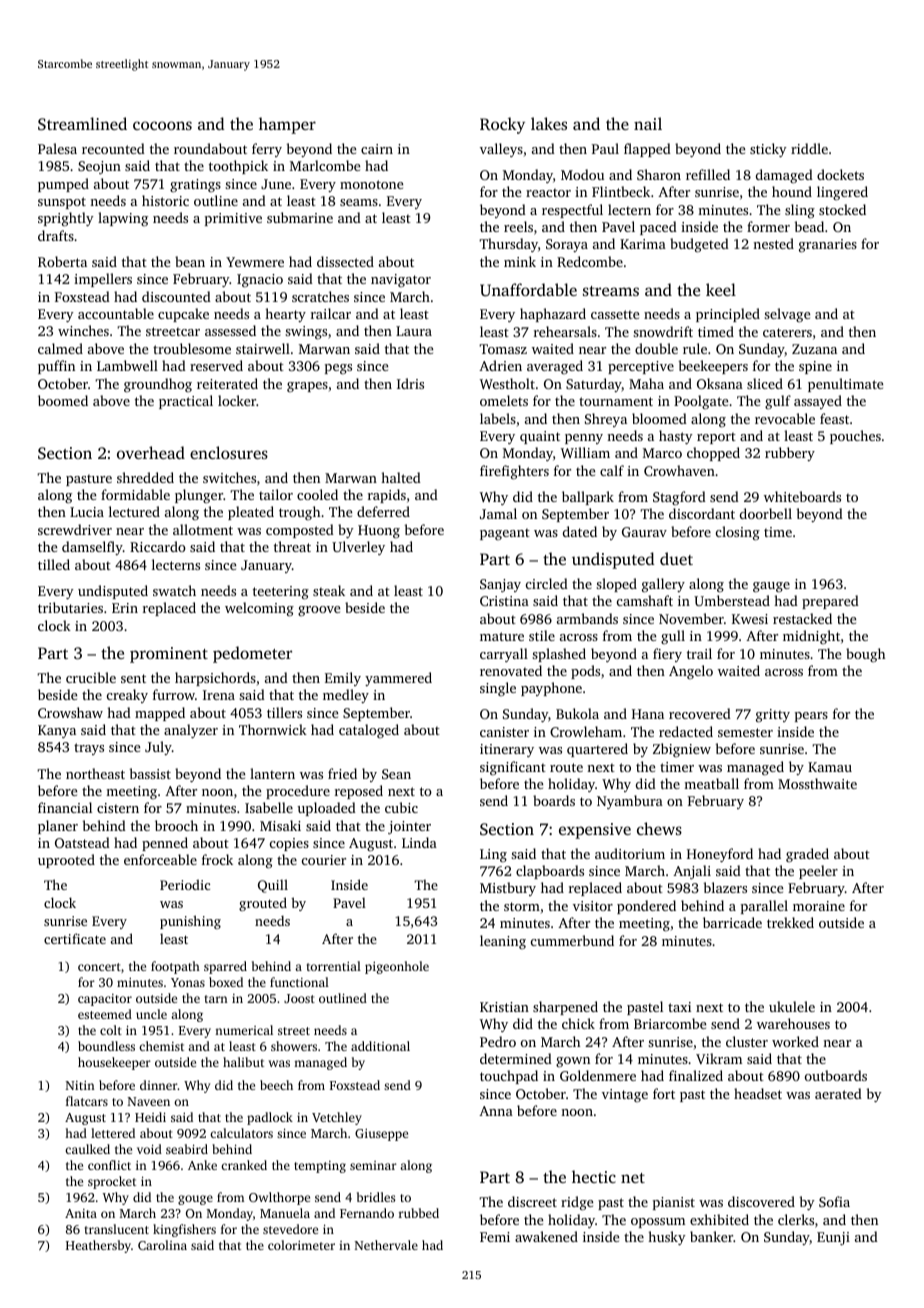 Image resolution: width=924 pixels, height=1308 pixels. I want to click on refilled, so click(708, 174).
